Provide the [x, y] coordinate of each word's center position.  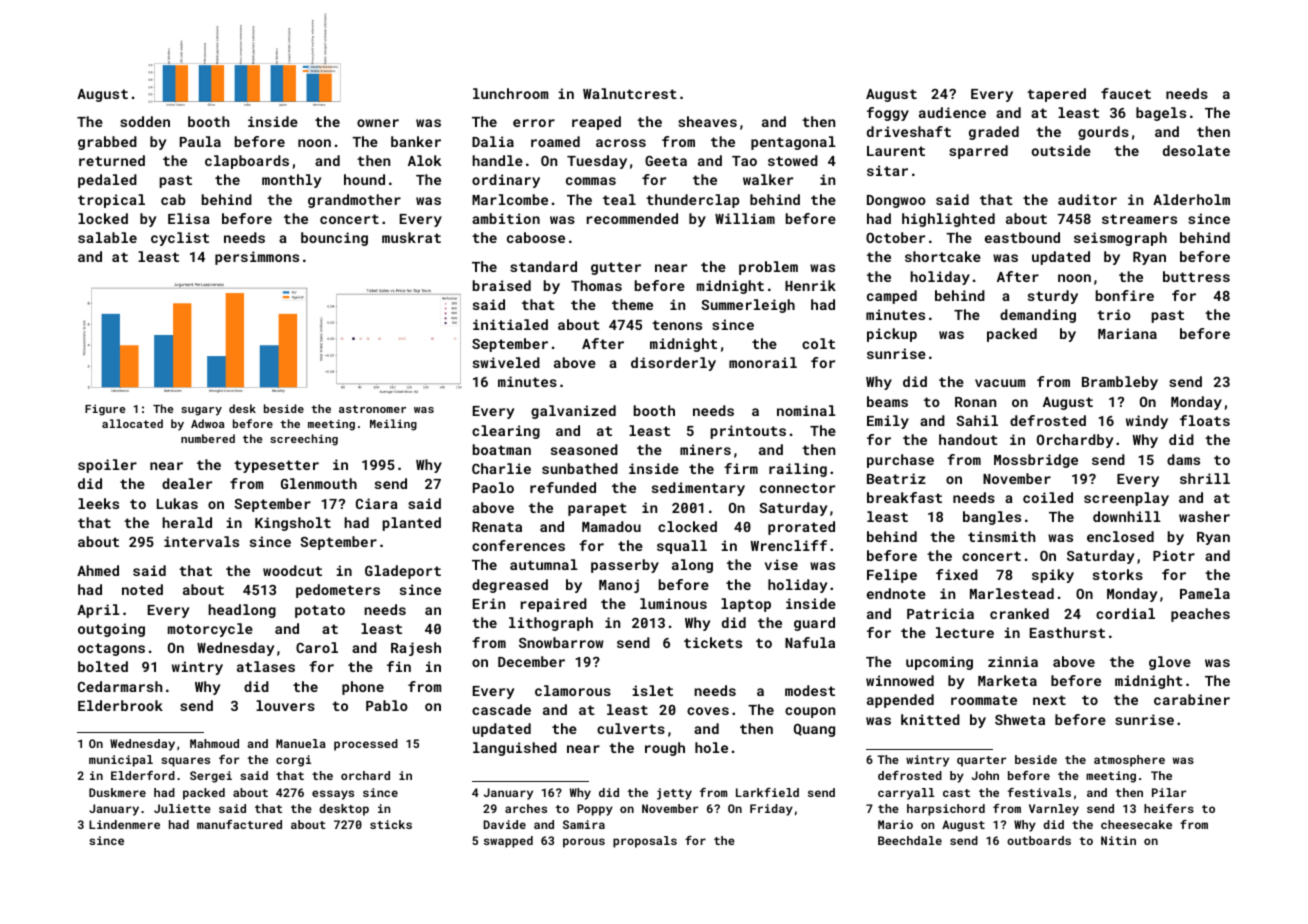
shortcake [943, 256]
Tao [744, 161]
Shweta [1020, 719]
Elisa [189, 218]
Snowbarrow [561, 642]
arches [526, 808]
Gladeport [403, 572]
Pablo [387, 705]
